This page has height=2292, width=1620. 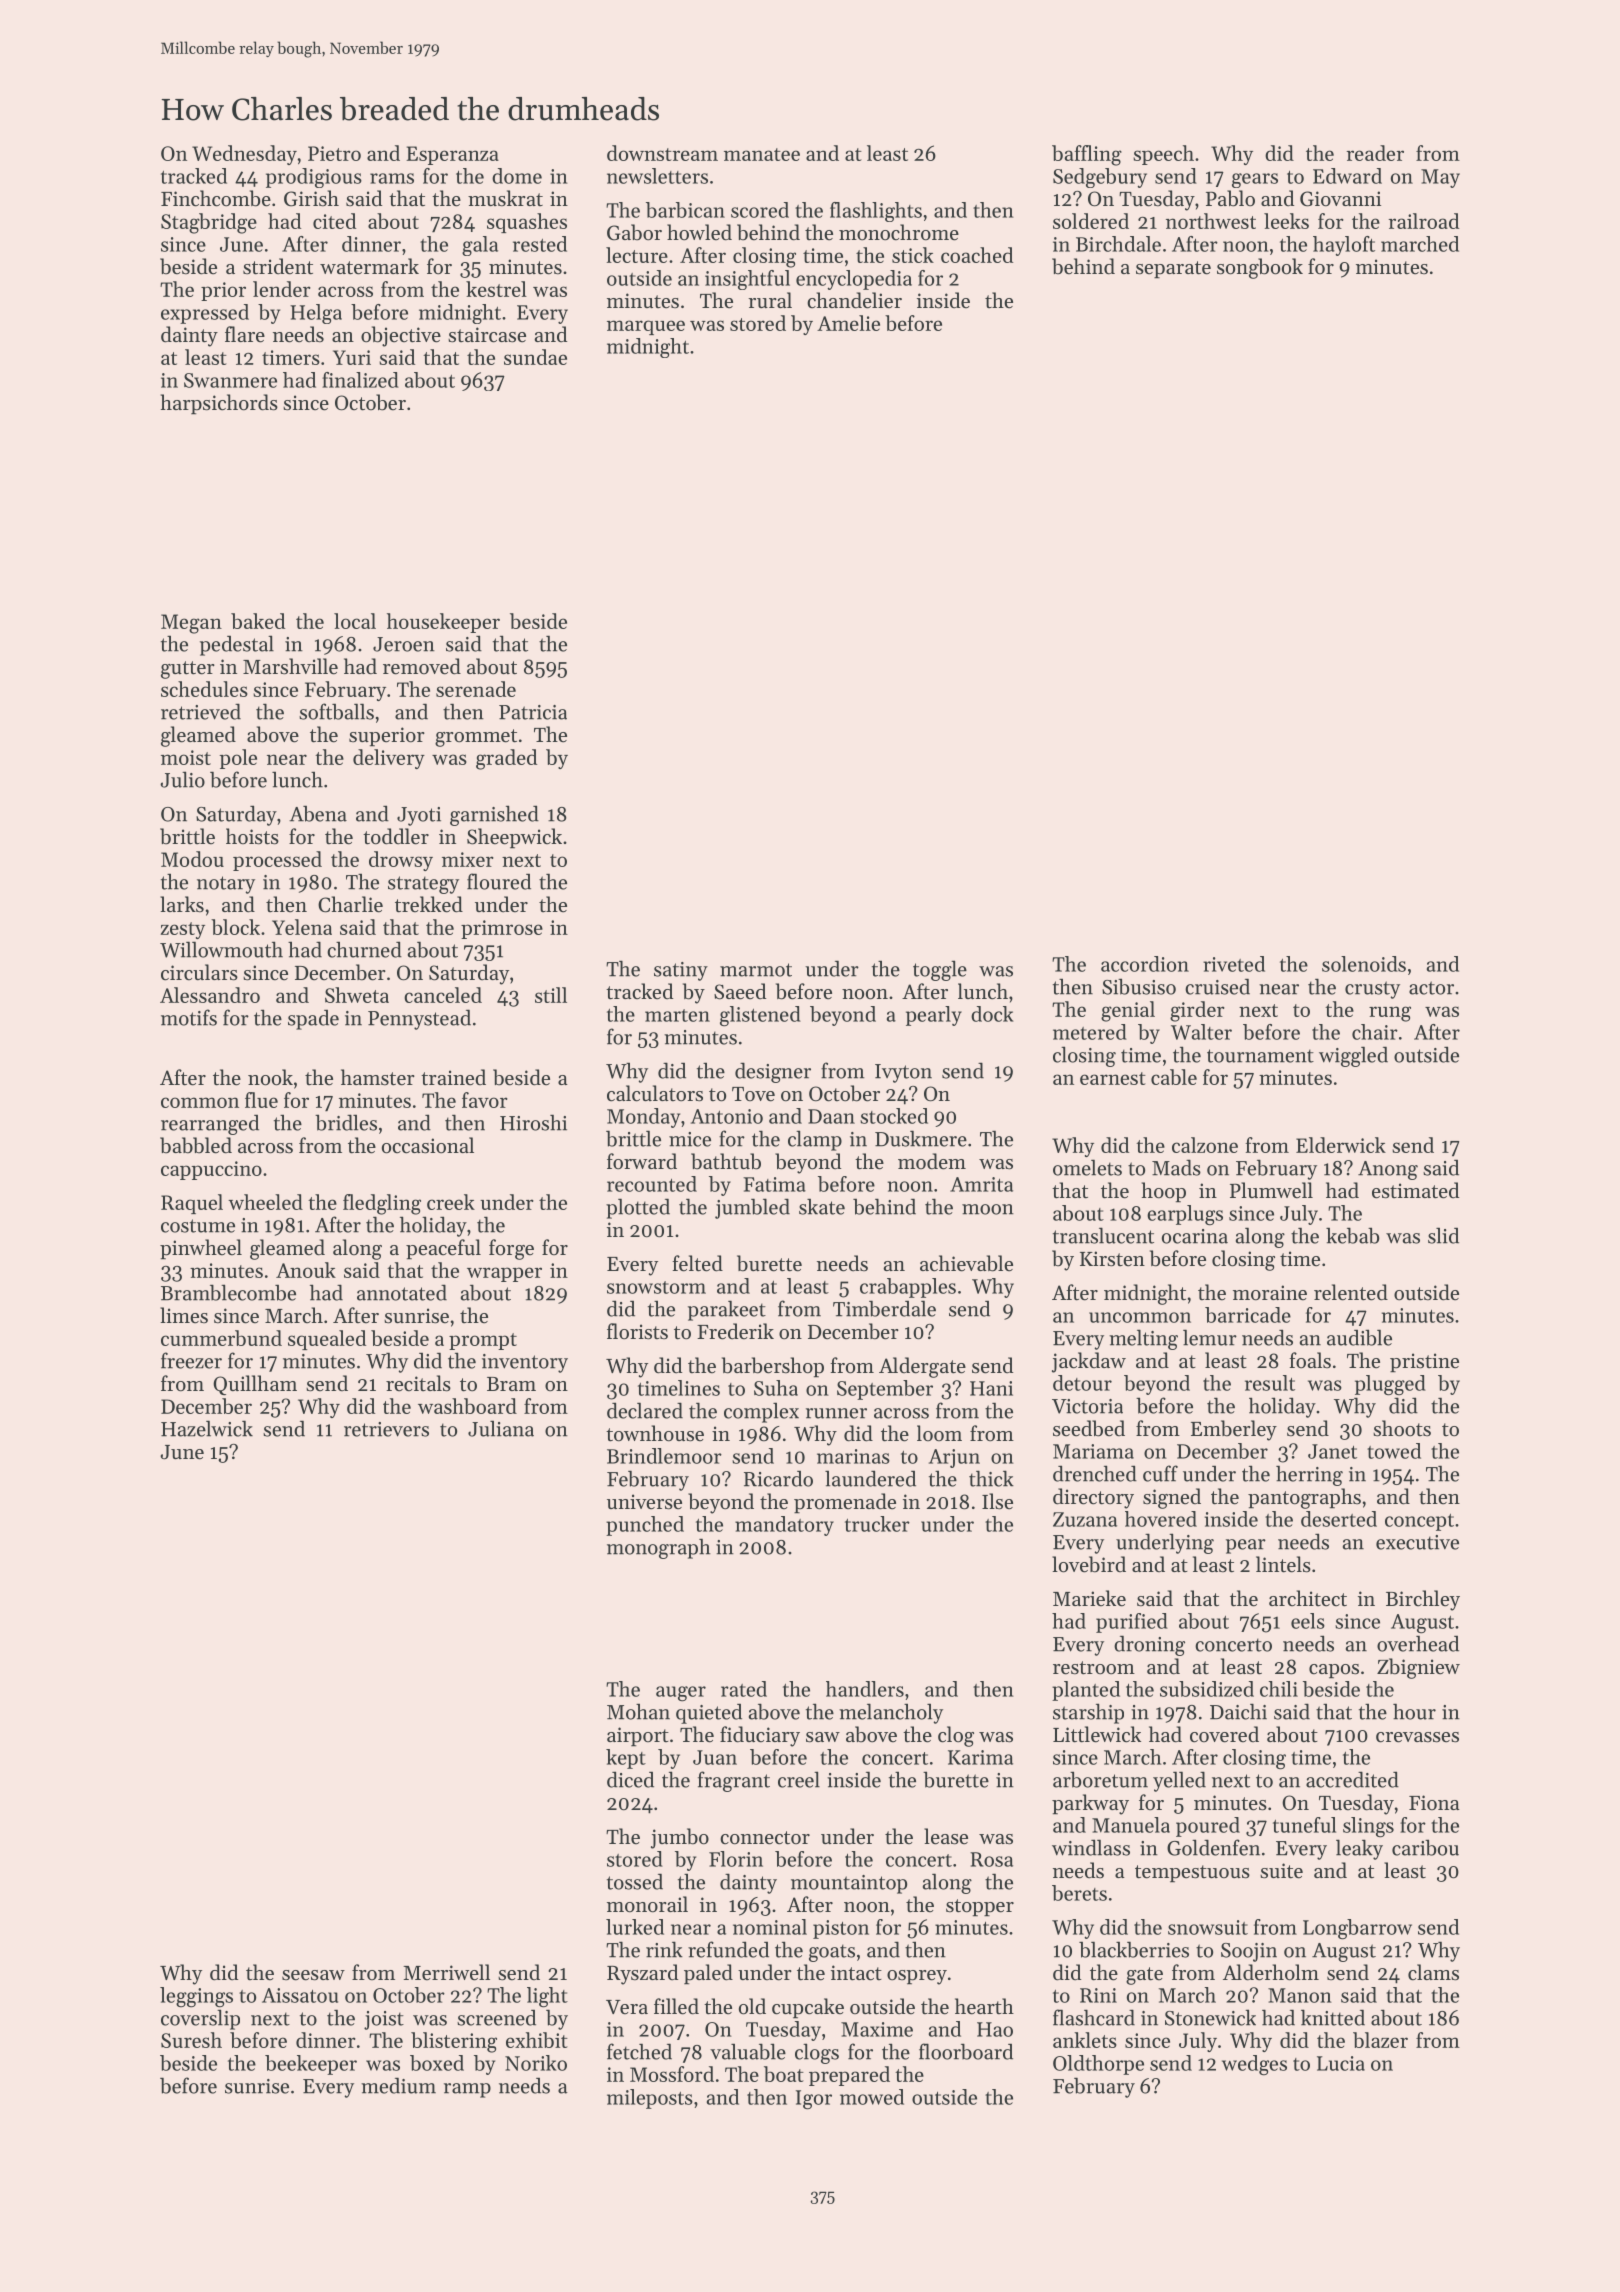 What do you see at coordinates (429, 904) in the page?
I see `trekked` at bounding box center [429, 904].
